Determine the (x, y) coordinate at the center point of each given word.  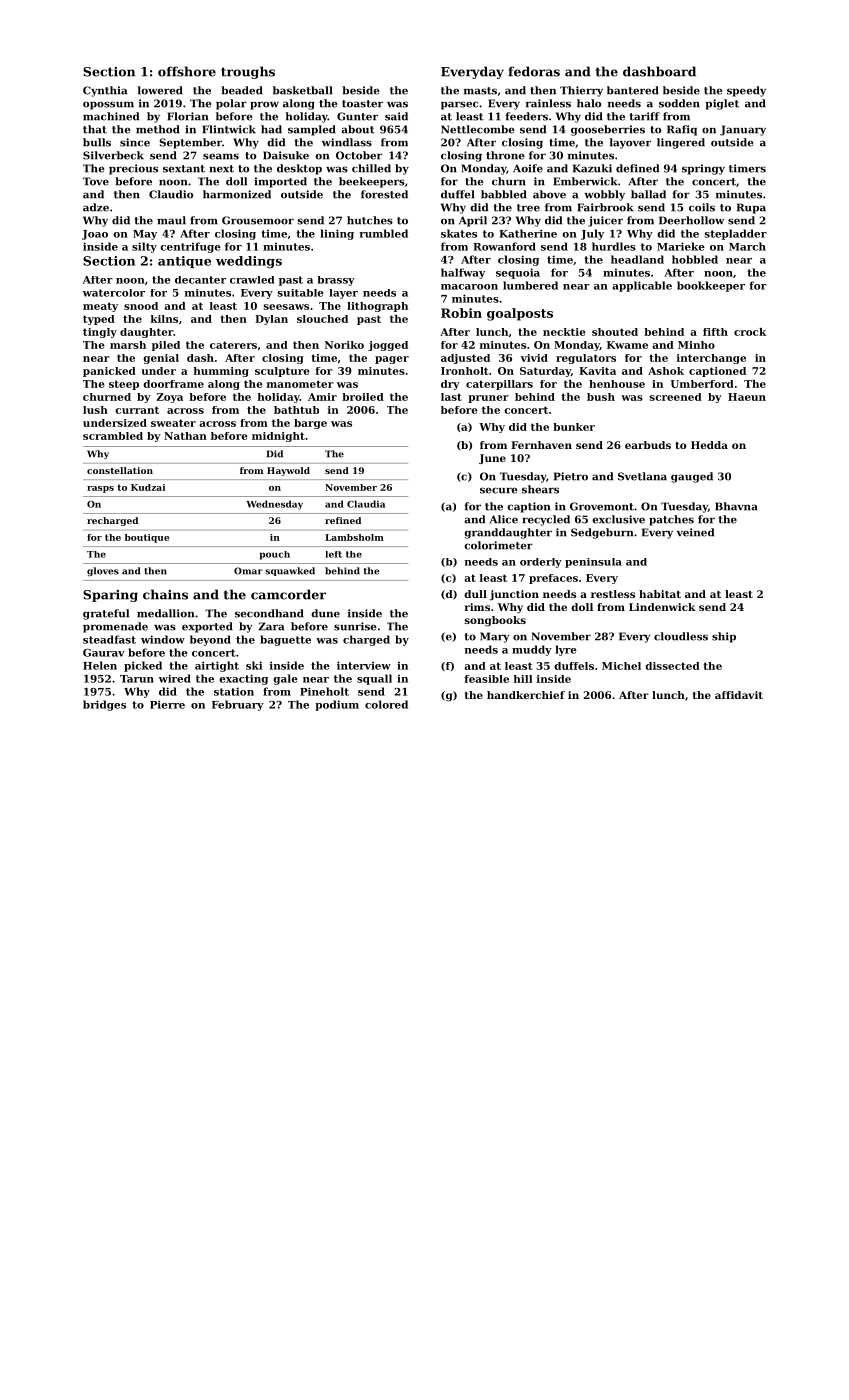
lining (337, 234)
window (163, 639)
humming (221, 372)
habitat (660, 594)
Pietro (571, 476)
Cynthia (105, 91)
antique (184, 262)
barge (310, 424)
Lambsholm (354, 537)
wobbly (604, 195)
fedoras (534, 71)
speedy (746, 91)
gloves (103, 571)
